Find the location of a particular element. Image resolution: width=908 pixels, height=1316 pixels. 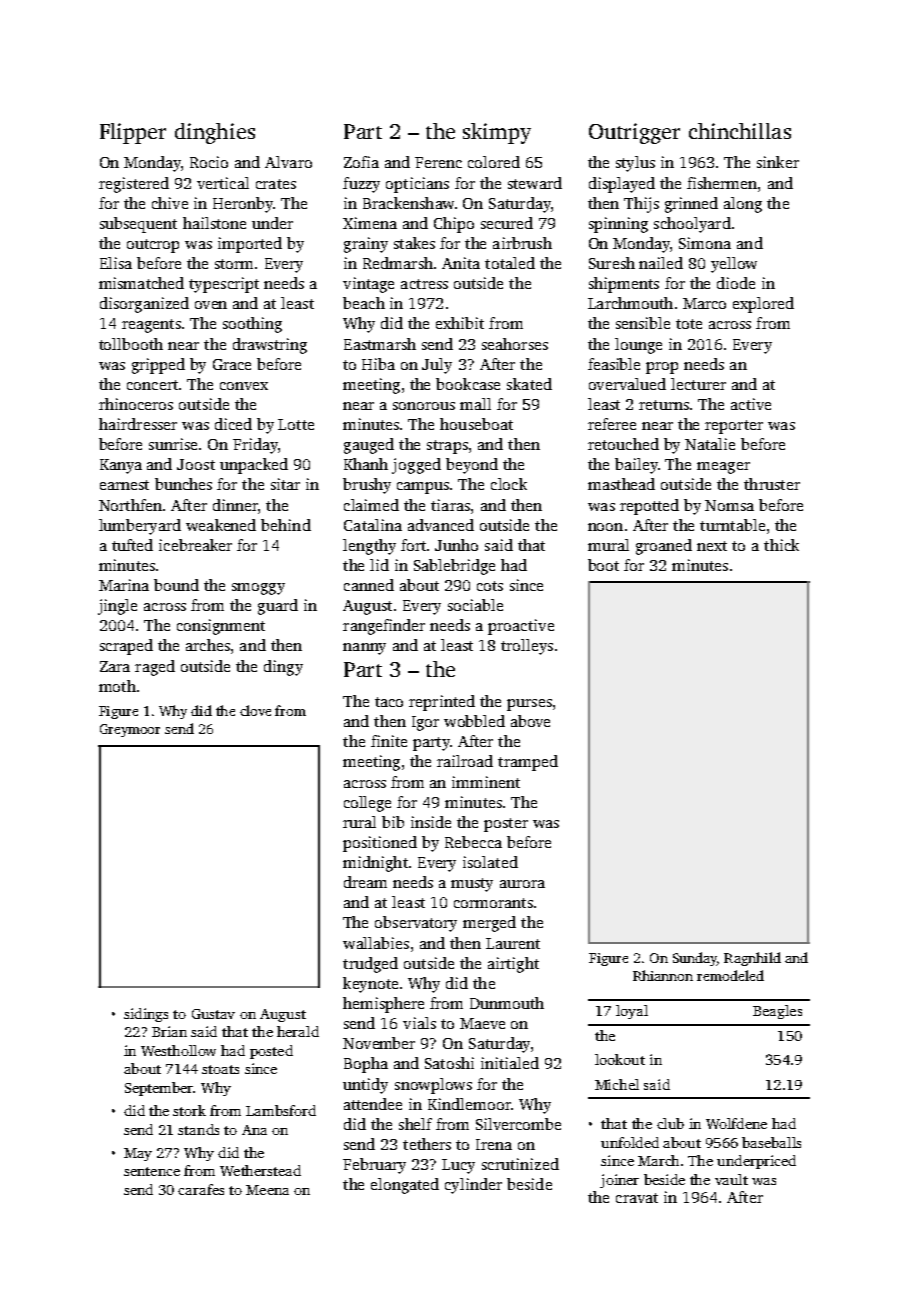

stakes is located at coordinates (414, 243).
